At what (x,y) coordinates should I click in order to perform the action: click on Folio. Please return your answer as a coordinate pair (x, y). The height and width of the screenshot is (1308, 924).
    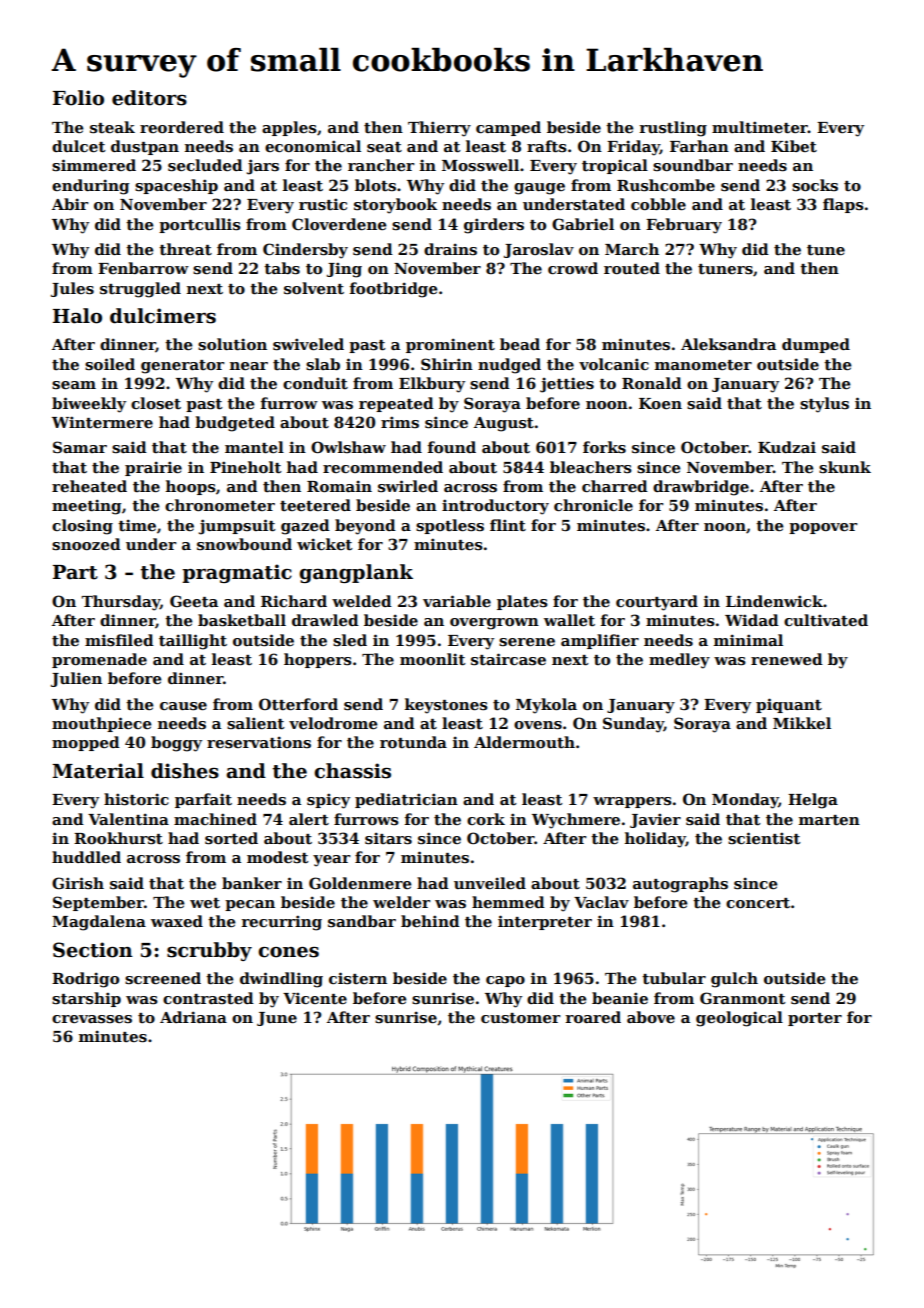
    Looking at the image, I should click on (78, 98).
